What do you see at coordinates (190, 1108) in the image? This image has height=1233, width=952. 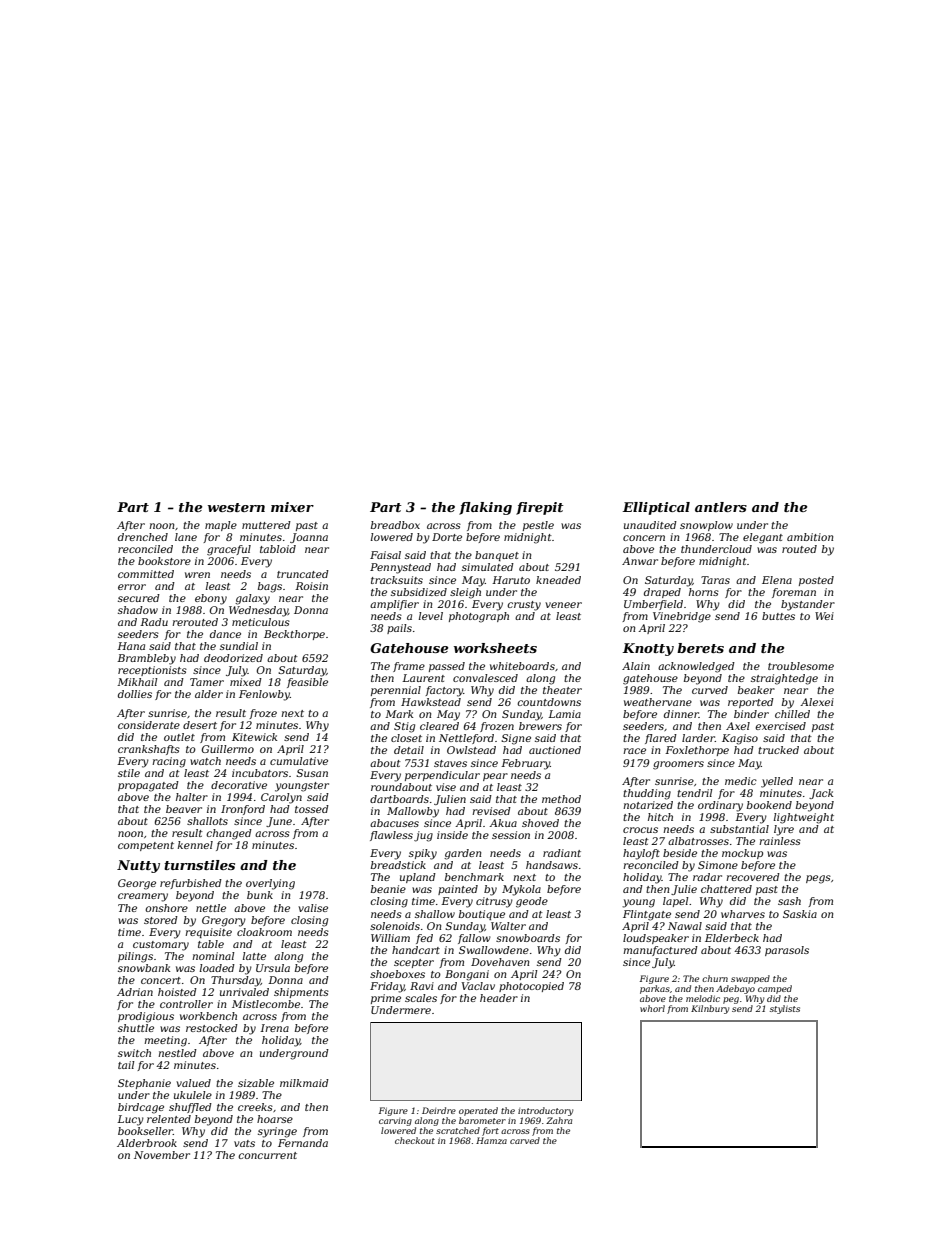 I see `shuffled` at bounding box center [190, 1108].
